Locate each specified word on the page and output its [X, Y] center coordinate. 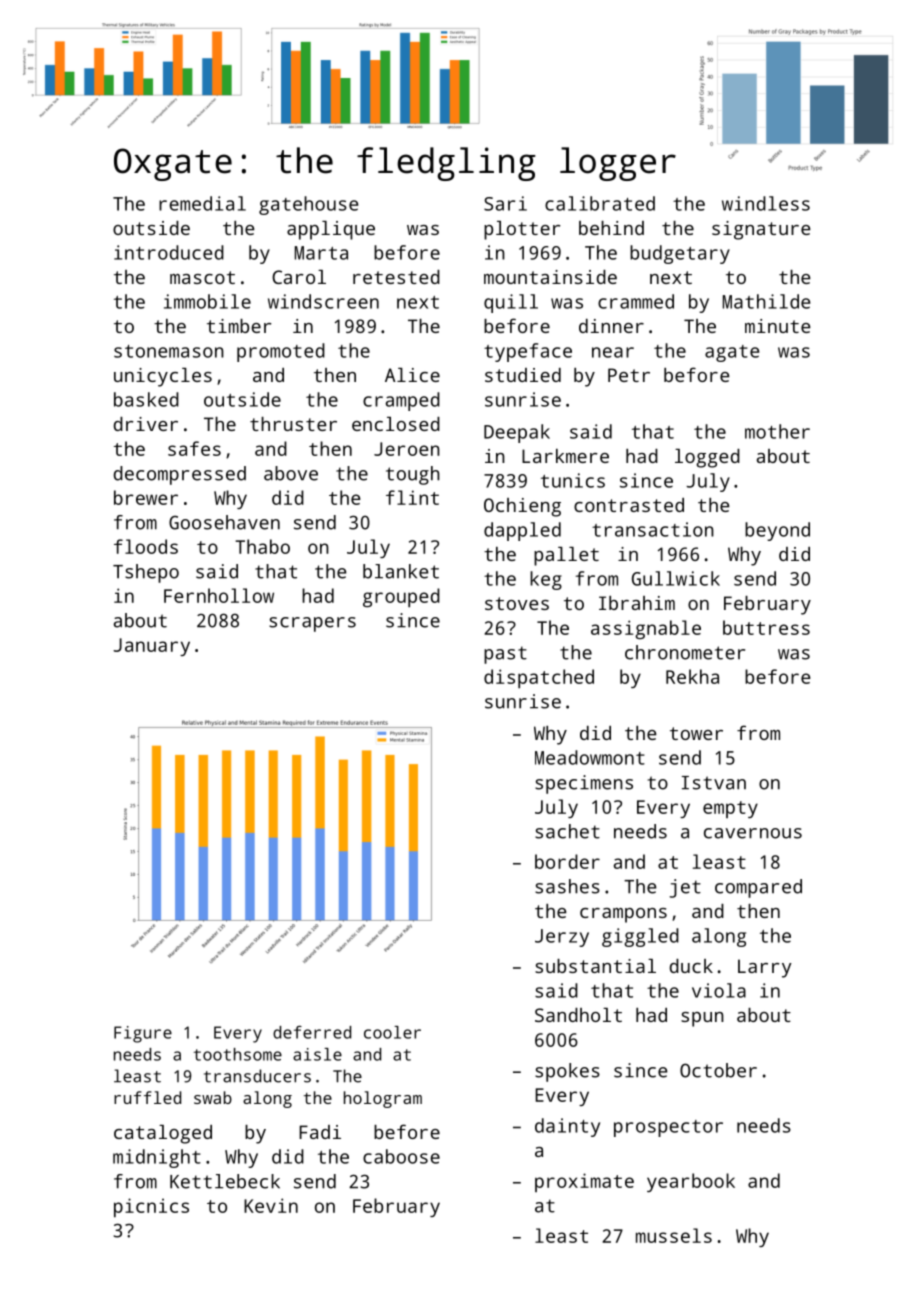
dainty [567, 1127]
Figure [143, 1034]
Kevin [271, 1205]
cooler [392, 1032]
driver [146, 424]
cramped [401, 401]
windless [766, 203]
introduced [169, 252]
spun [702, 1019]
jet [685, 888]
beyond [777, 531]
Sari [505, 203]
